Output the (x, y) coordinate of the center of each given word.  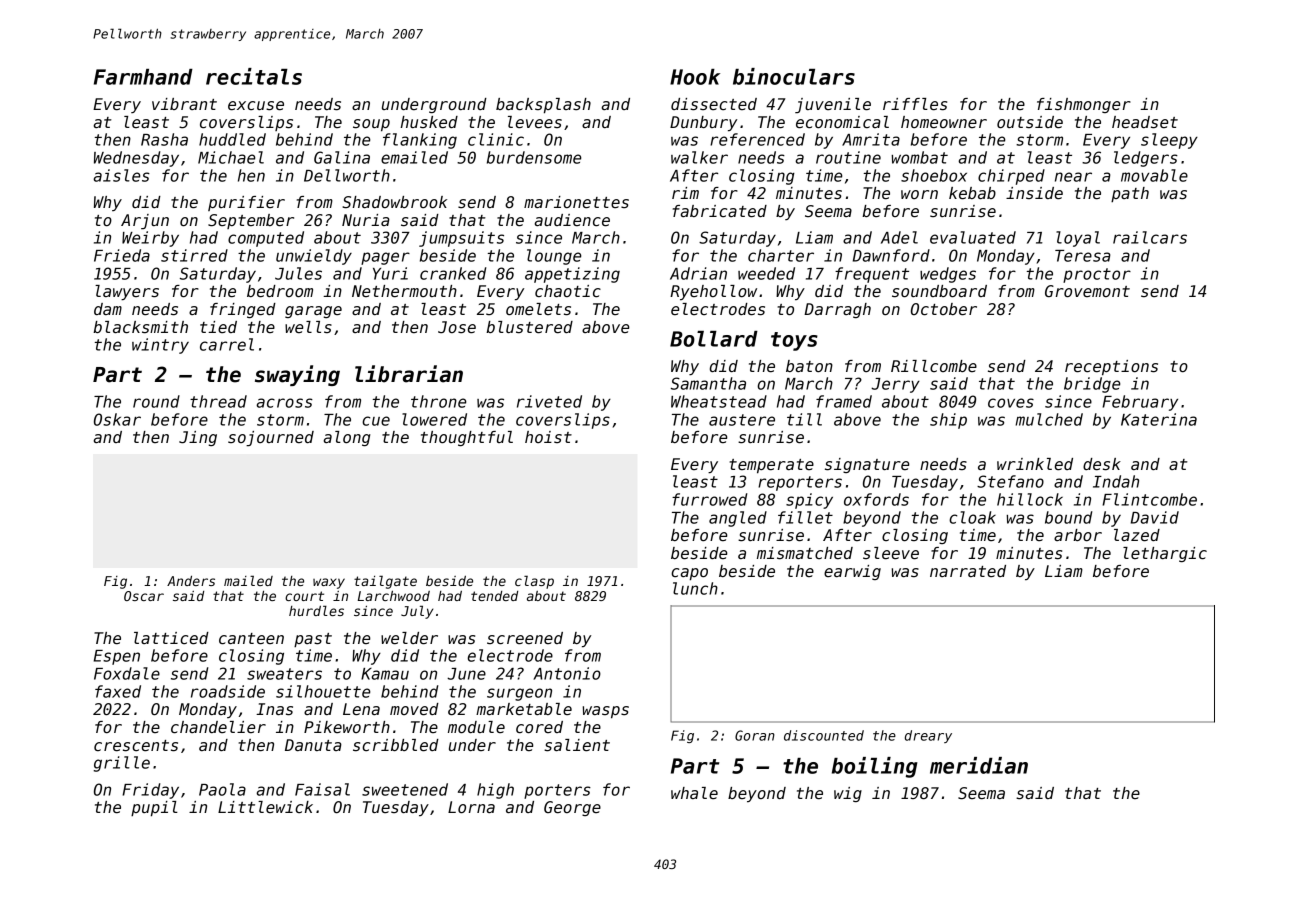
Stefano (1010, 481)
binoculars (794, 76)
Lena (361, 709)
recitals (254, 76)
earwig (852, 572)
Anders (191, 581)
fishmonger (1084, 105)
